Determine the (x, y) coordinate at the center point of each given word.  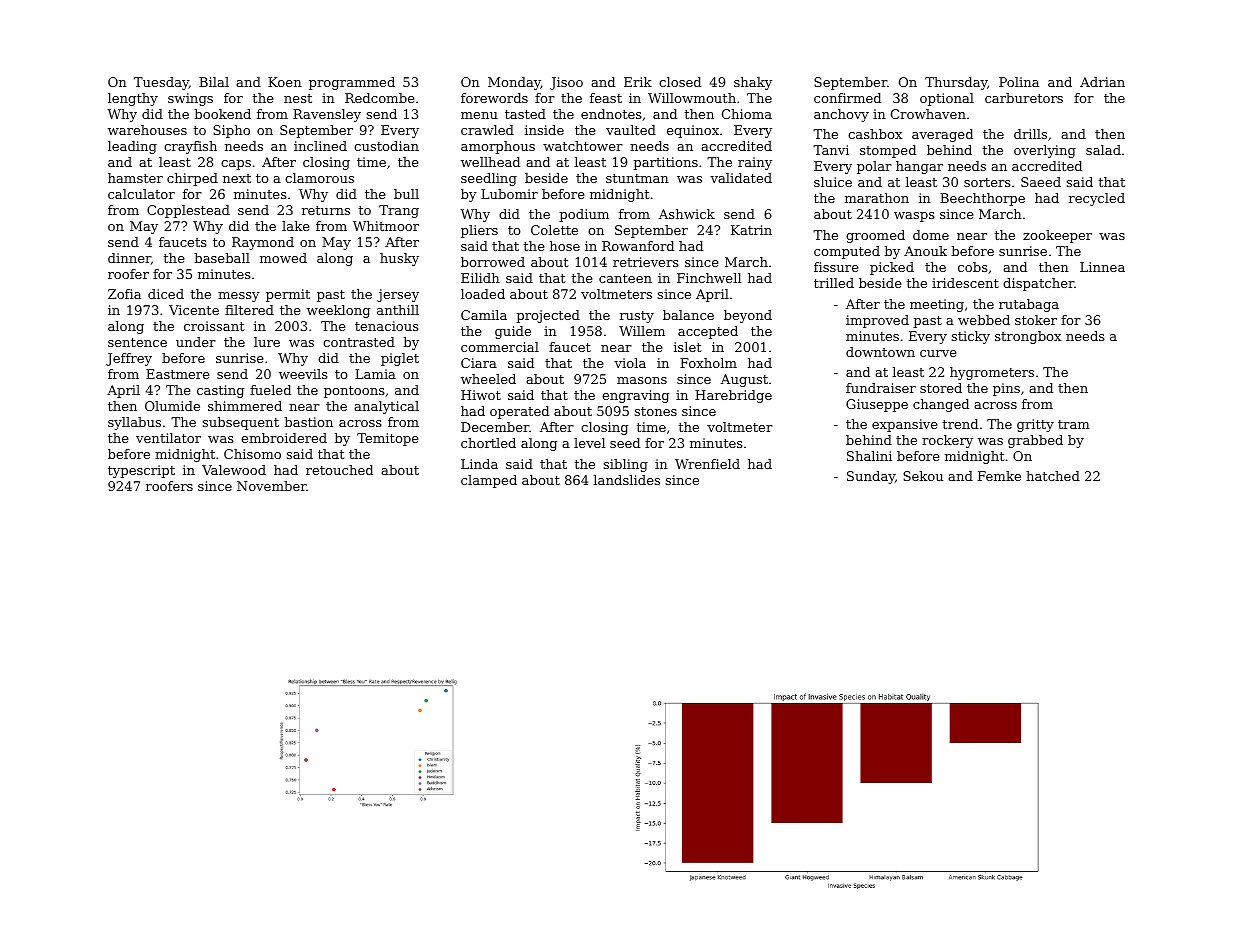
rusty (637, 317)
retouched (339, 470)
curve (938, 353)
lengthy (133, 99)
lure (267, 342)
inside (544, 130)
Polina (1019, 82)
